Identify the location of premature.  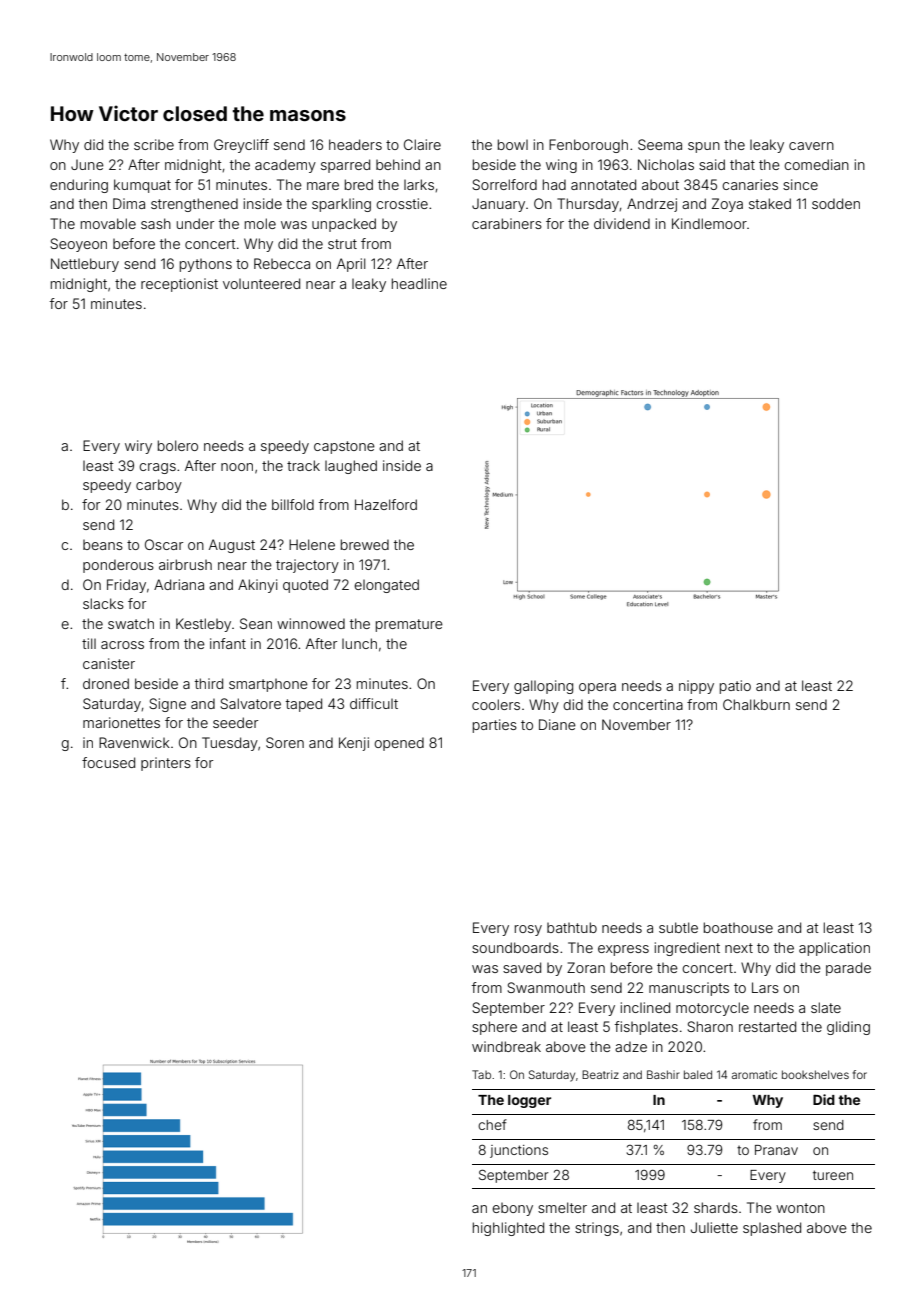
(409, 625).
